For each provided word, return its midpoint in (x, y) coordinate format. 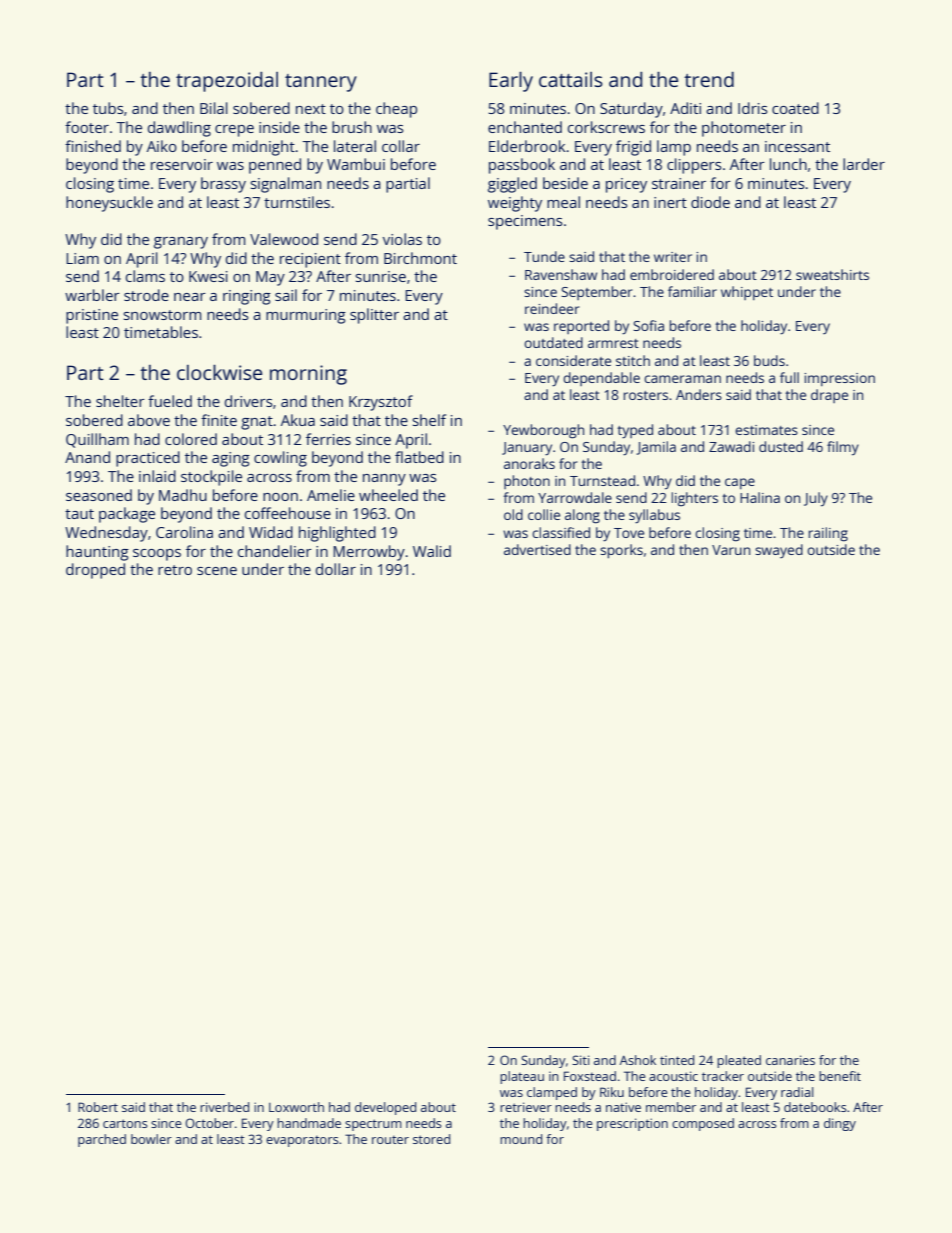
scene (217, 571)
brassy (223, 185)
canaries (790, 1060)
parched (102, 1140)
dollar (336, 569)
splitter (374, 316)
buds (769, 360)
